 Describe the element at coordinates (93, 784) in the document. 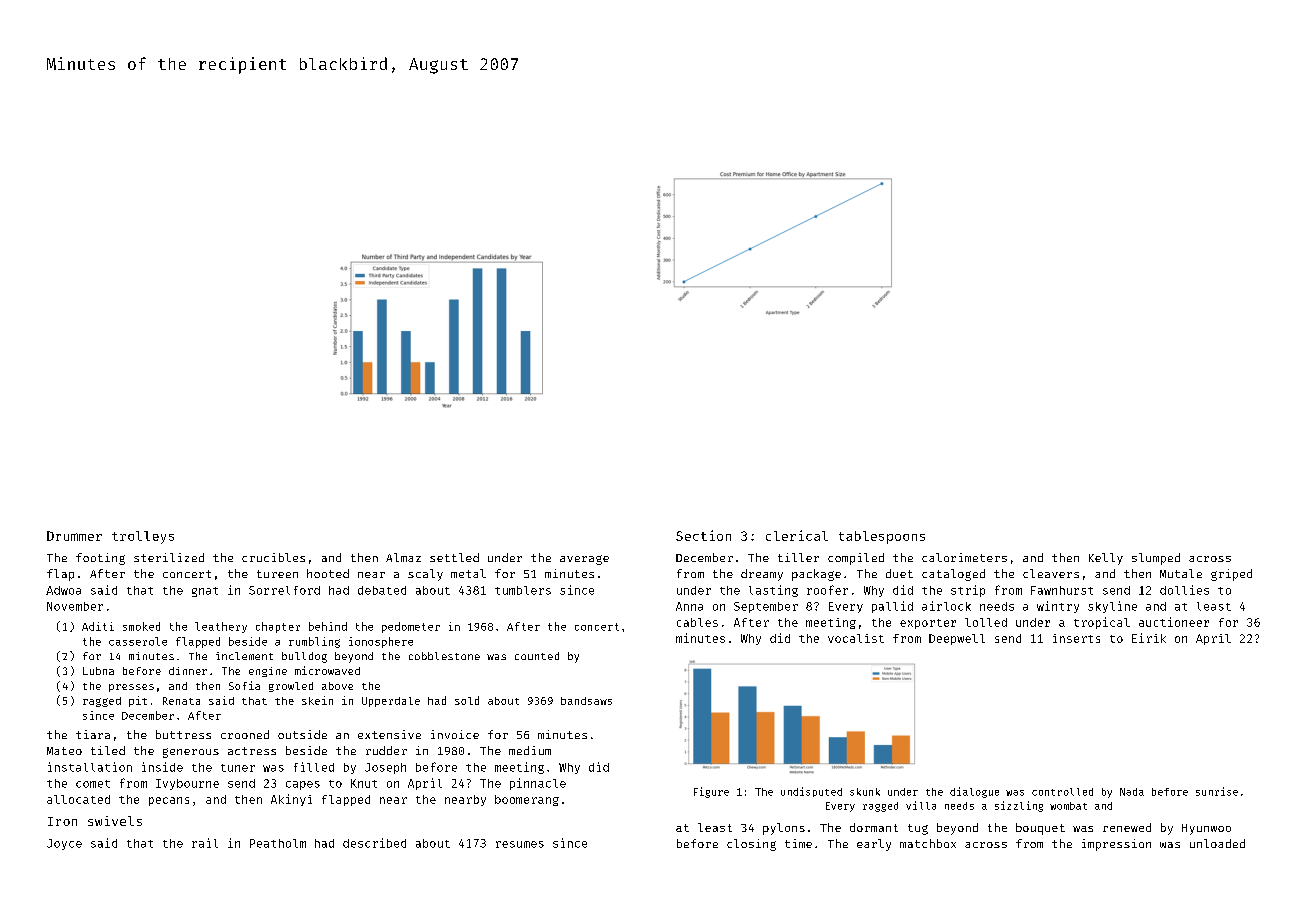

I see `comet` at that location.
